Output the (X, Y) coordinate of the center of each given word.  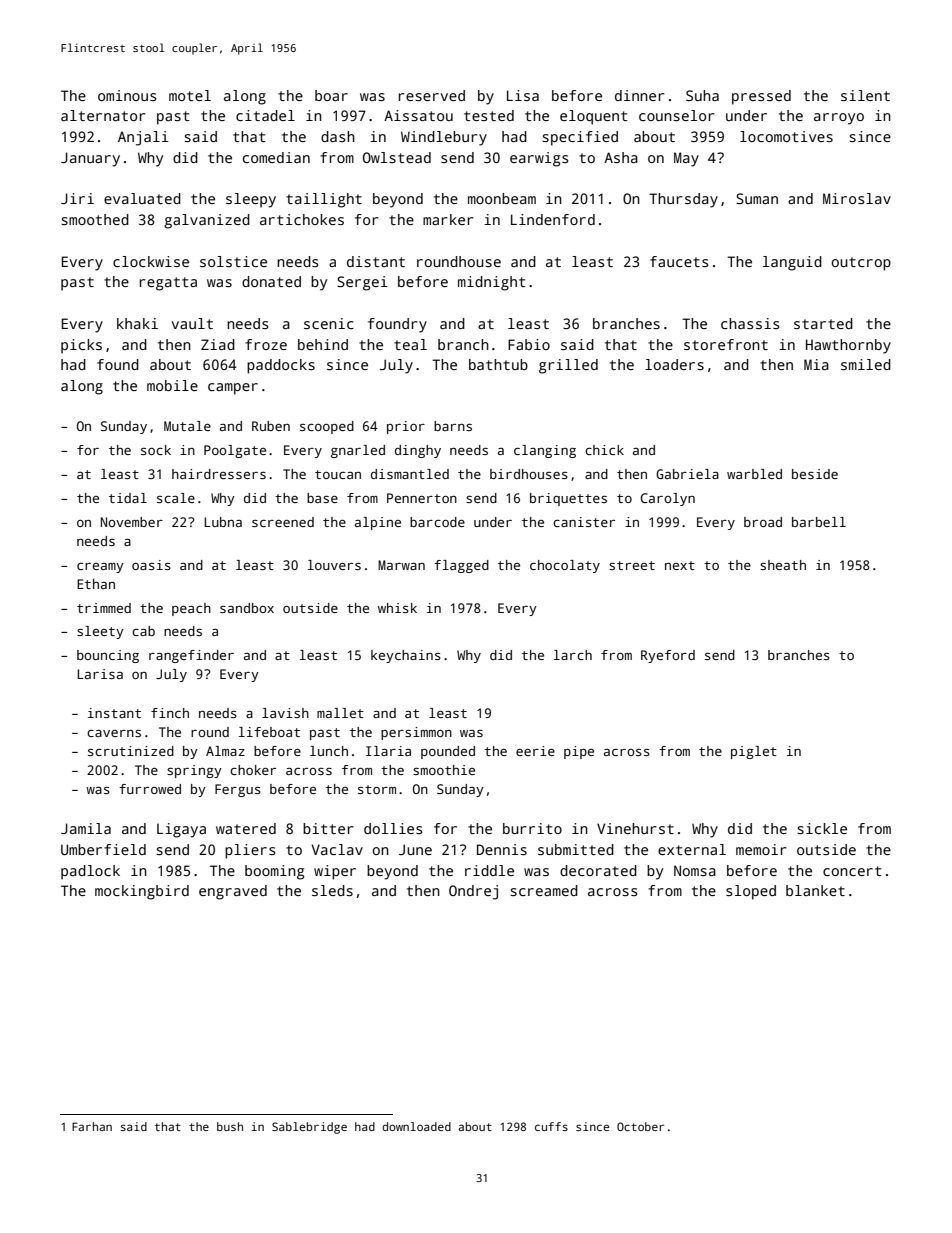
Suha (702, 95)
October (640, 1126)
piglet (754, 752)
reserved (432, 95)
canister (584, 522)
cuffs (551, 1126)
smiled (866, 364)
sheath (783, 565)
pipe (579, 752)
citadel (265, 115)
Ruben (271, 426)
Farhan (92, 1126)
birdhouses (529, 474)
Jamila (86, 828)
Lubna (223, 522)
